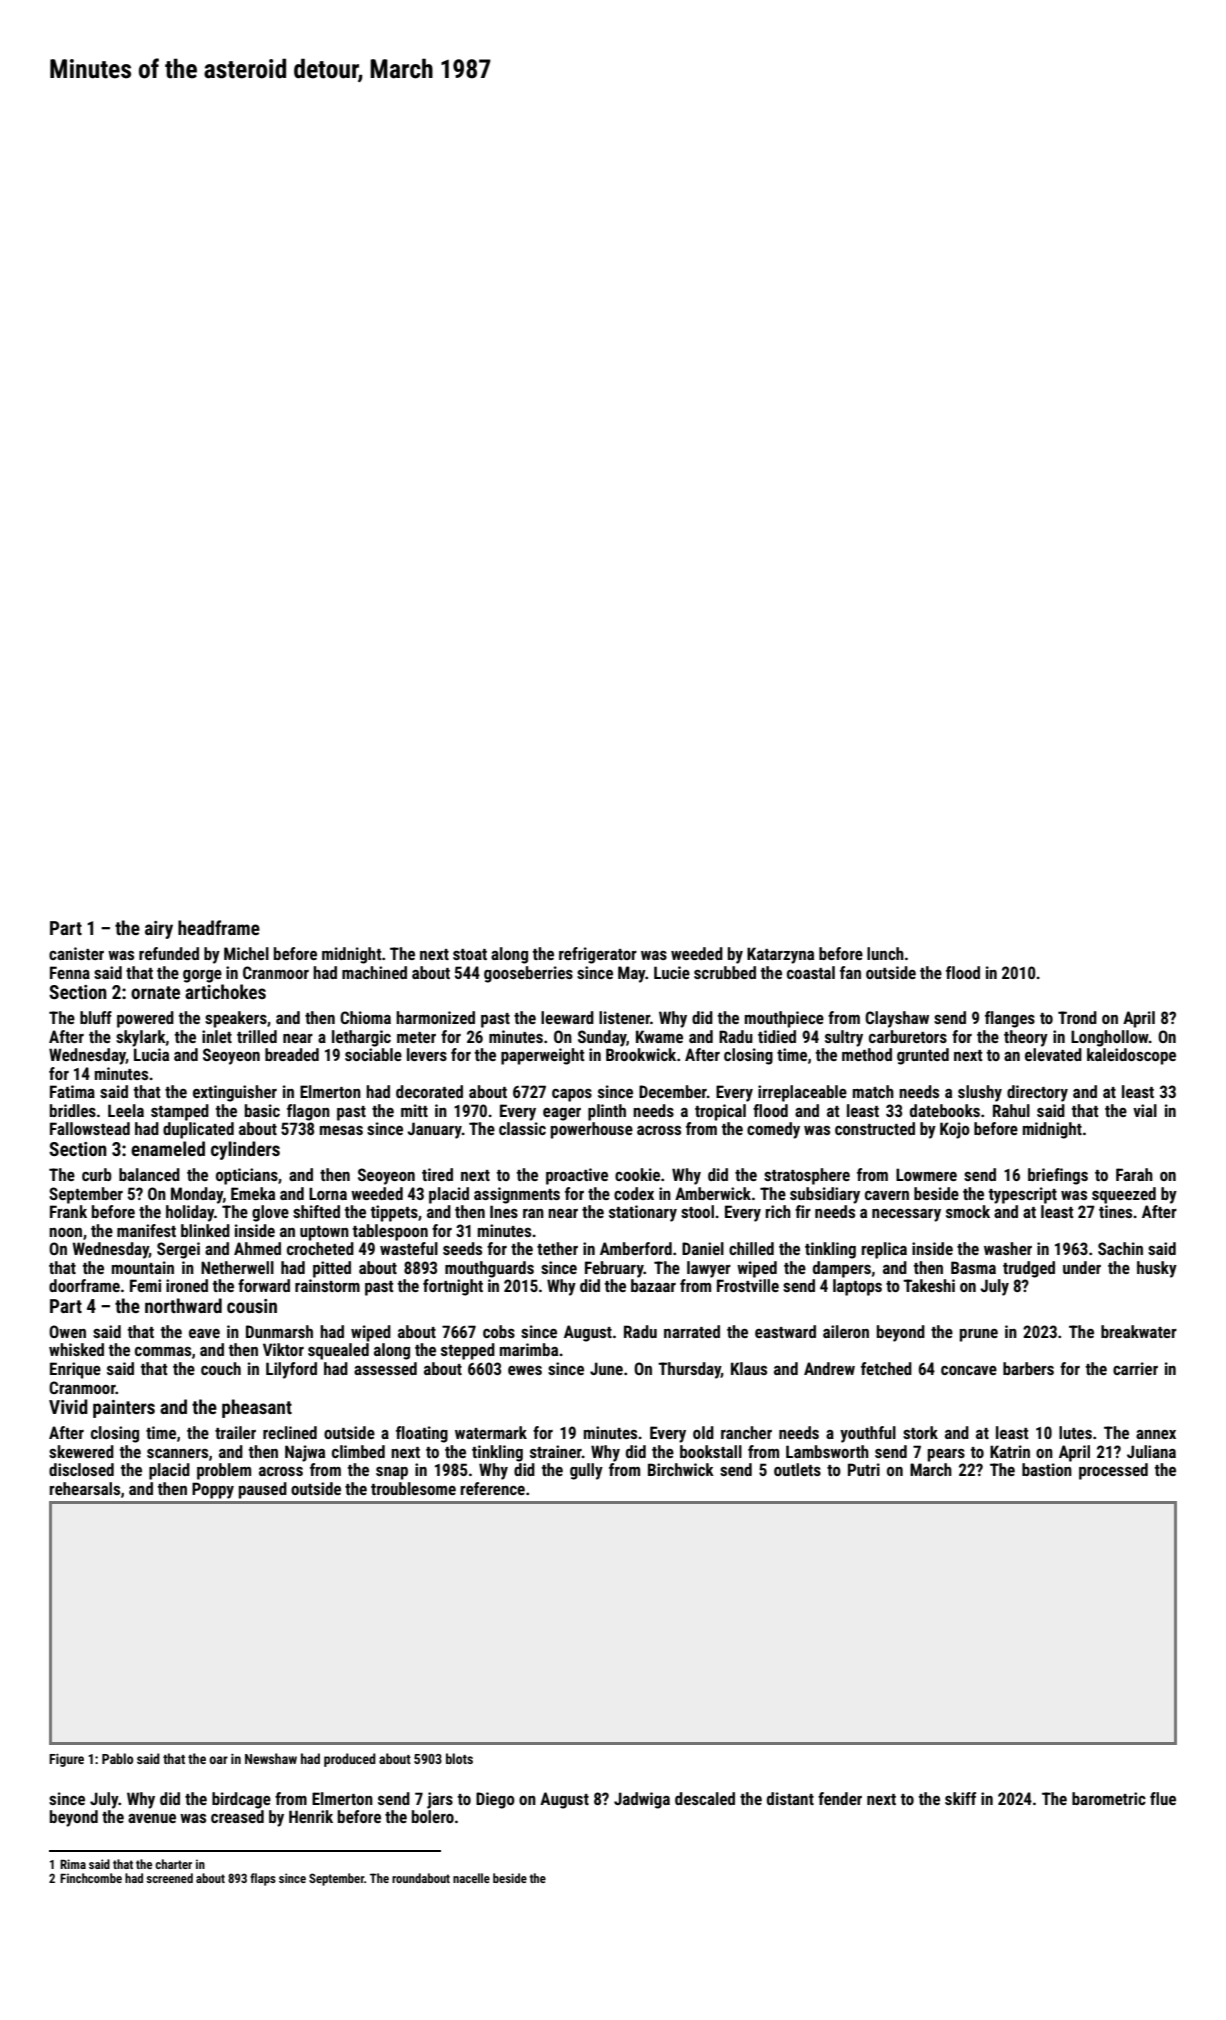 This screenshot has width=1226, height=2020. Describe the element at coordinates (857, 1287) in the screenshot. I see `laptops` at that location.
